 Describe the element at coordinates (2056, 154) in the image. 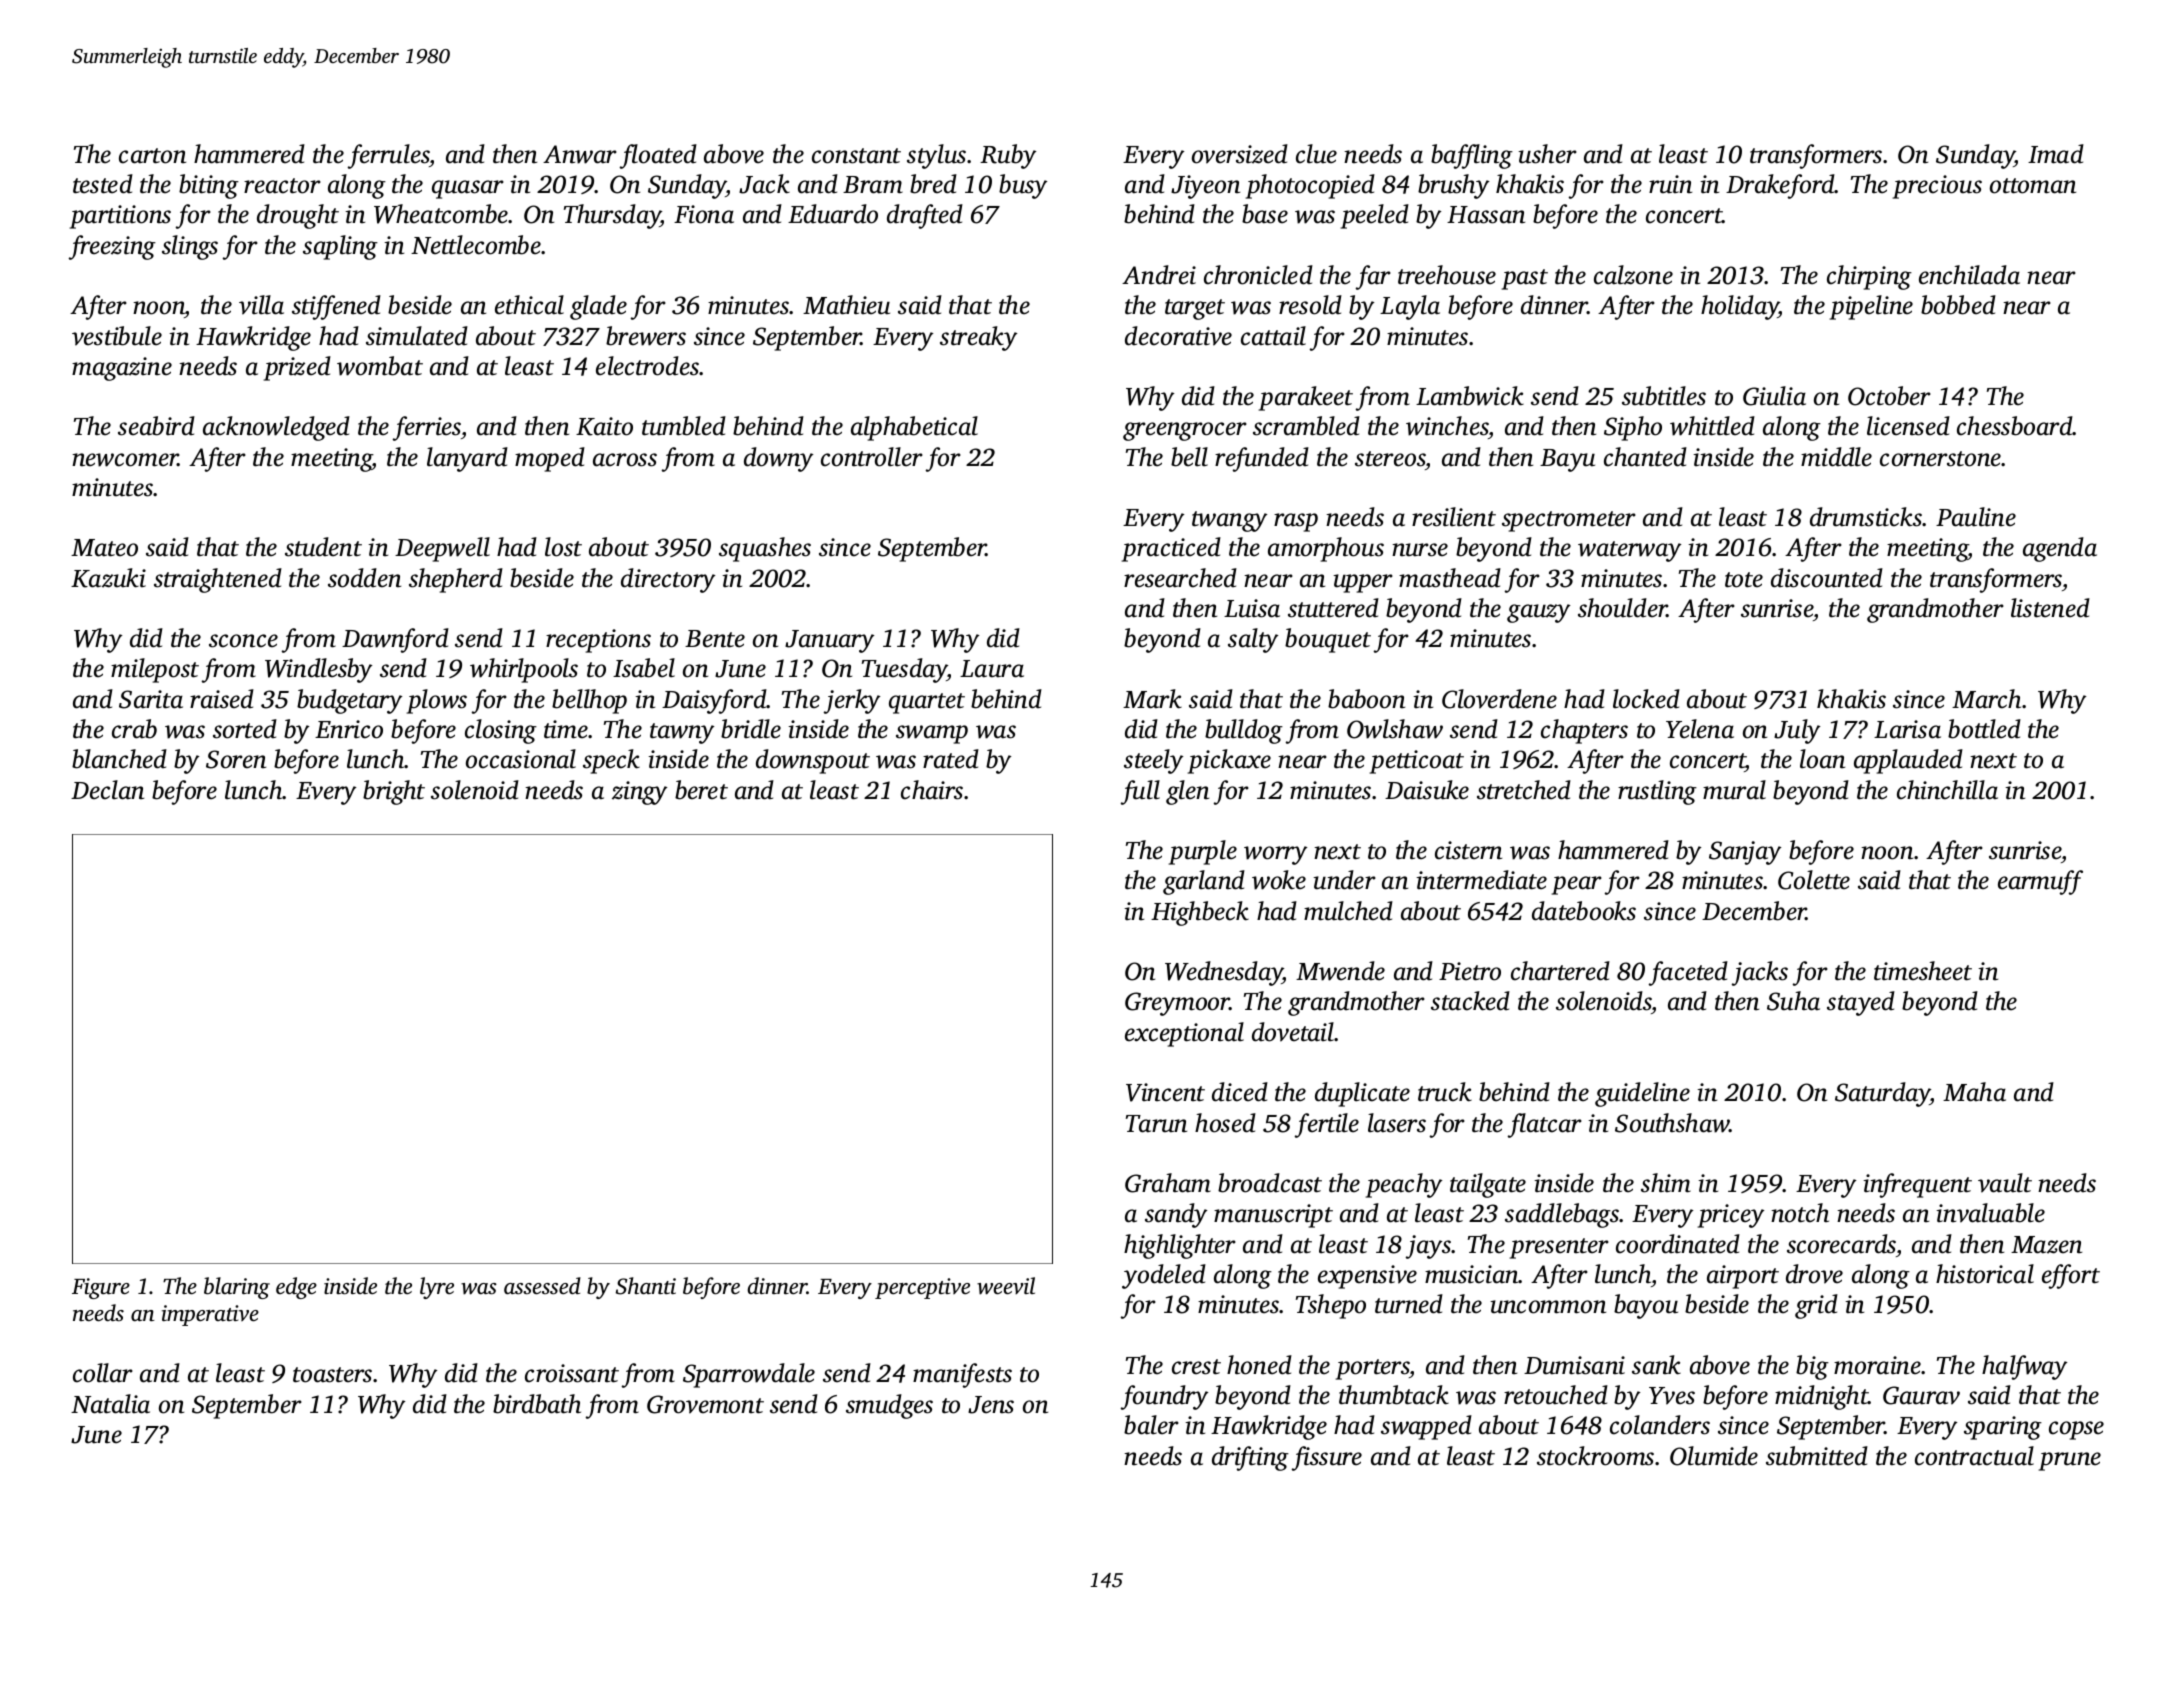

I see `Imad` at that location.
